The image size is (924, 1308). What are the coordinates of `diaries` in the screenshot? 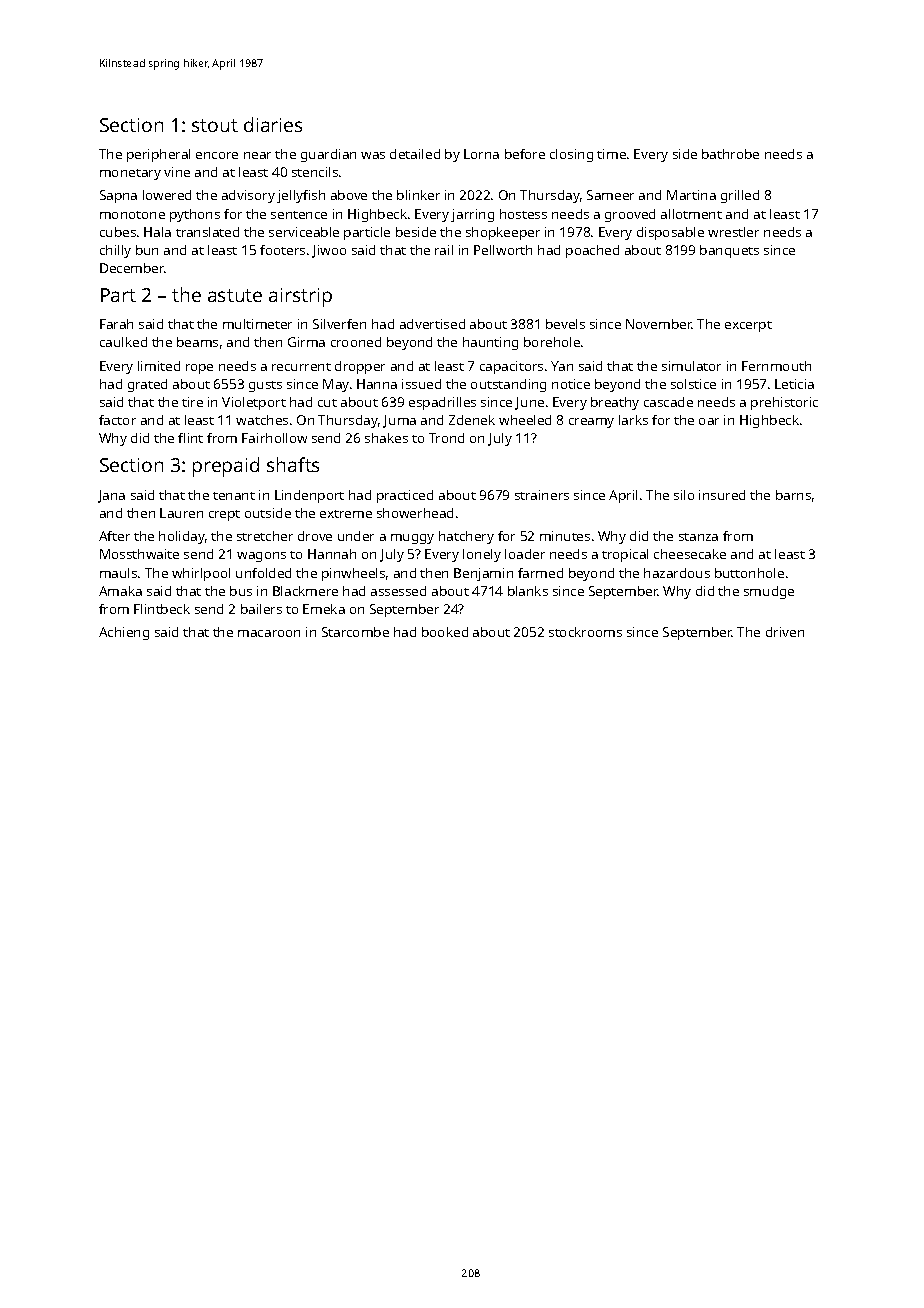 It's located at (273, 124).
